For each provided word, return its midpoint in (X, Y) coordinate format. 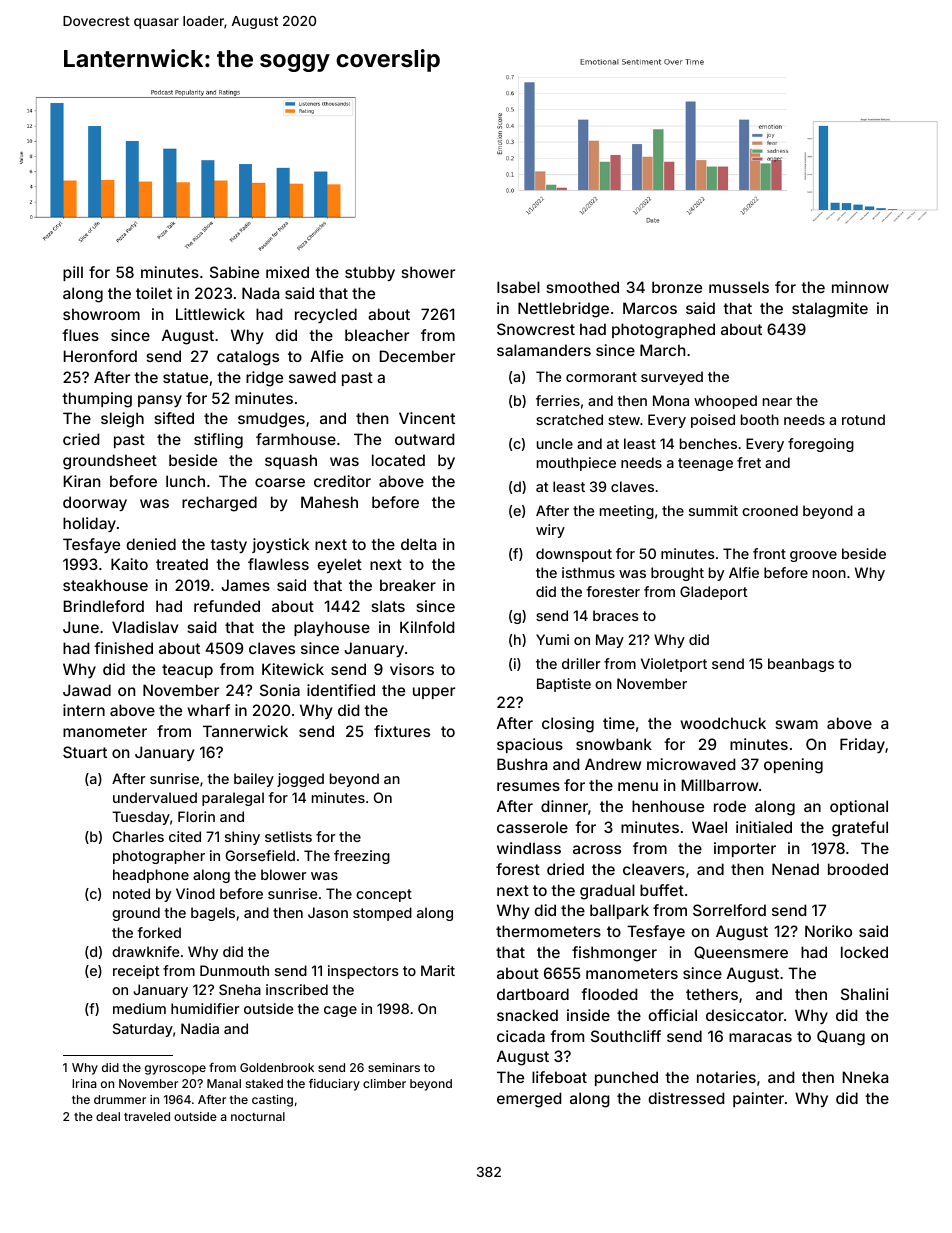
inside (588, 1015)
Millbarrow (720, 785)
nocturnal (258, 1116)
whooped (725, 402)
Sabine (234, 272)
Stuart (85, 752)
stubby (370, 273)
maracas (760, 1037)
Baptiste (564, 685)
